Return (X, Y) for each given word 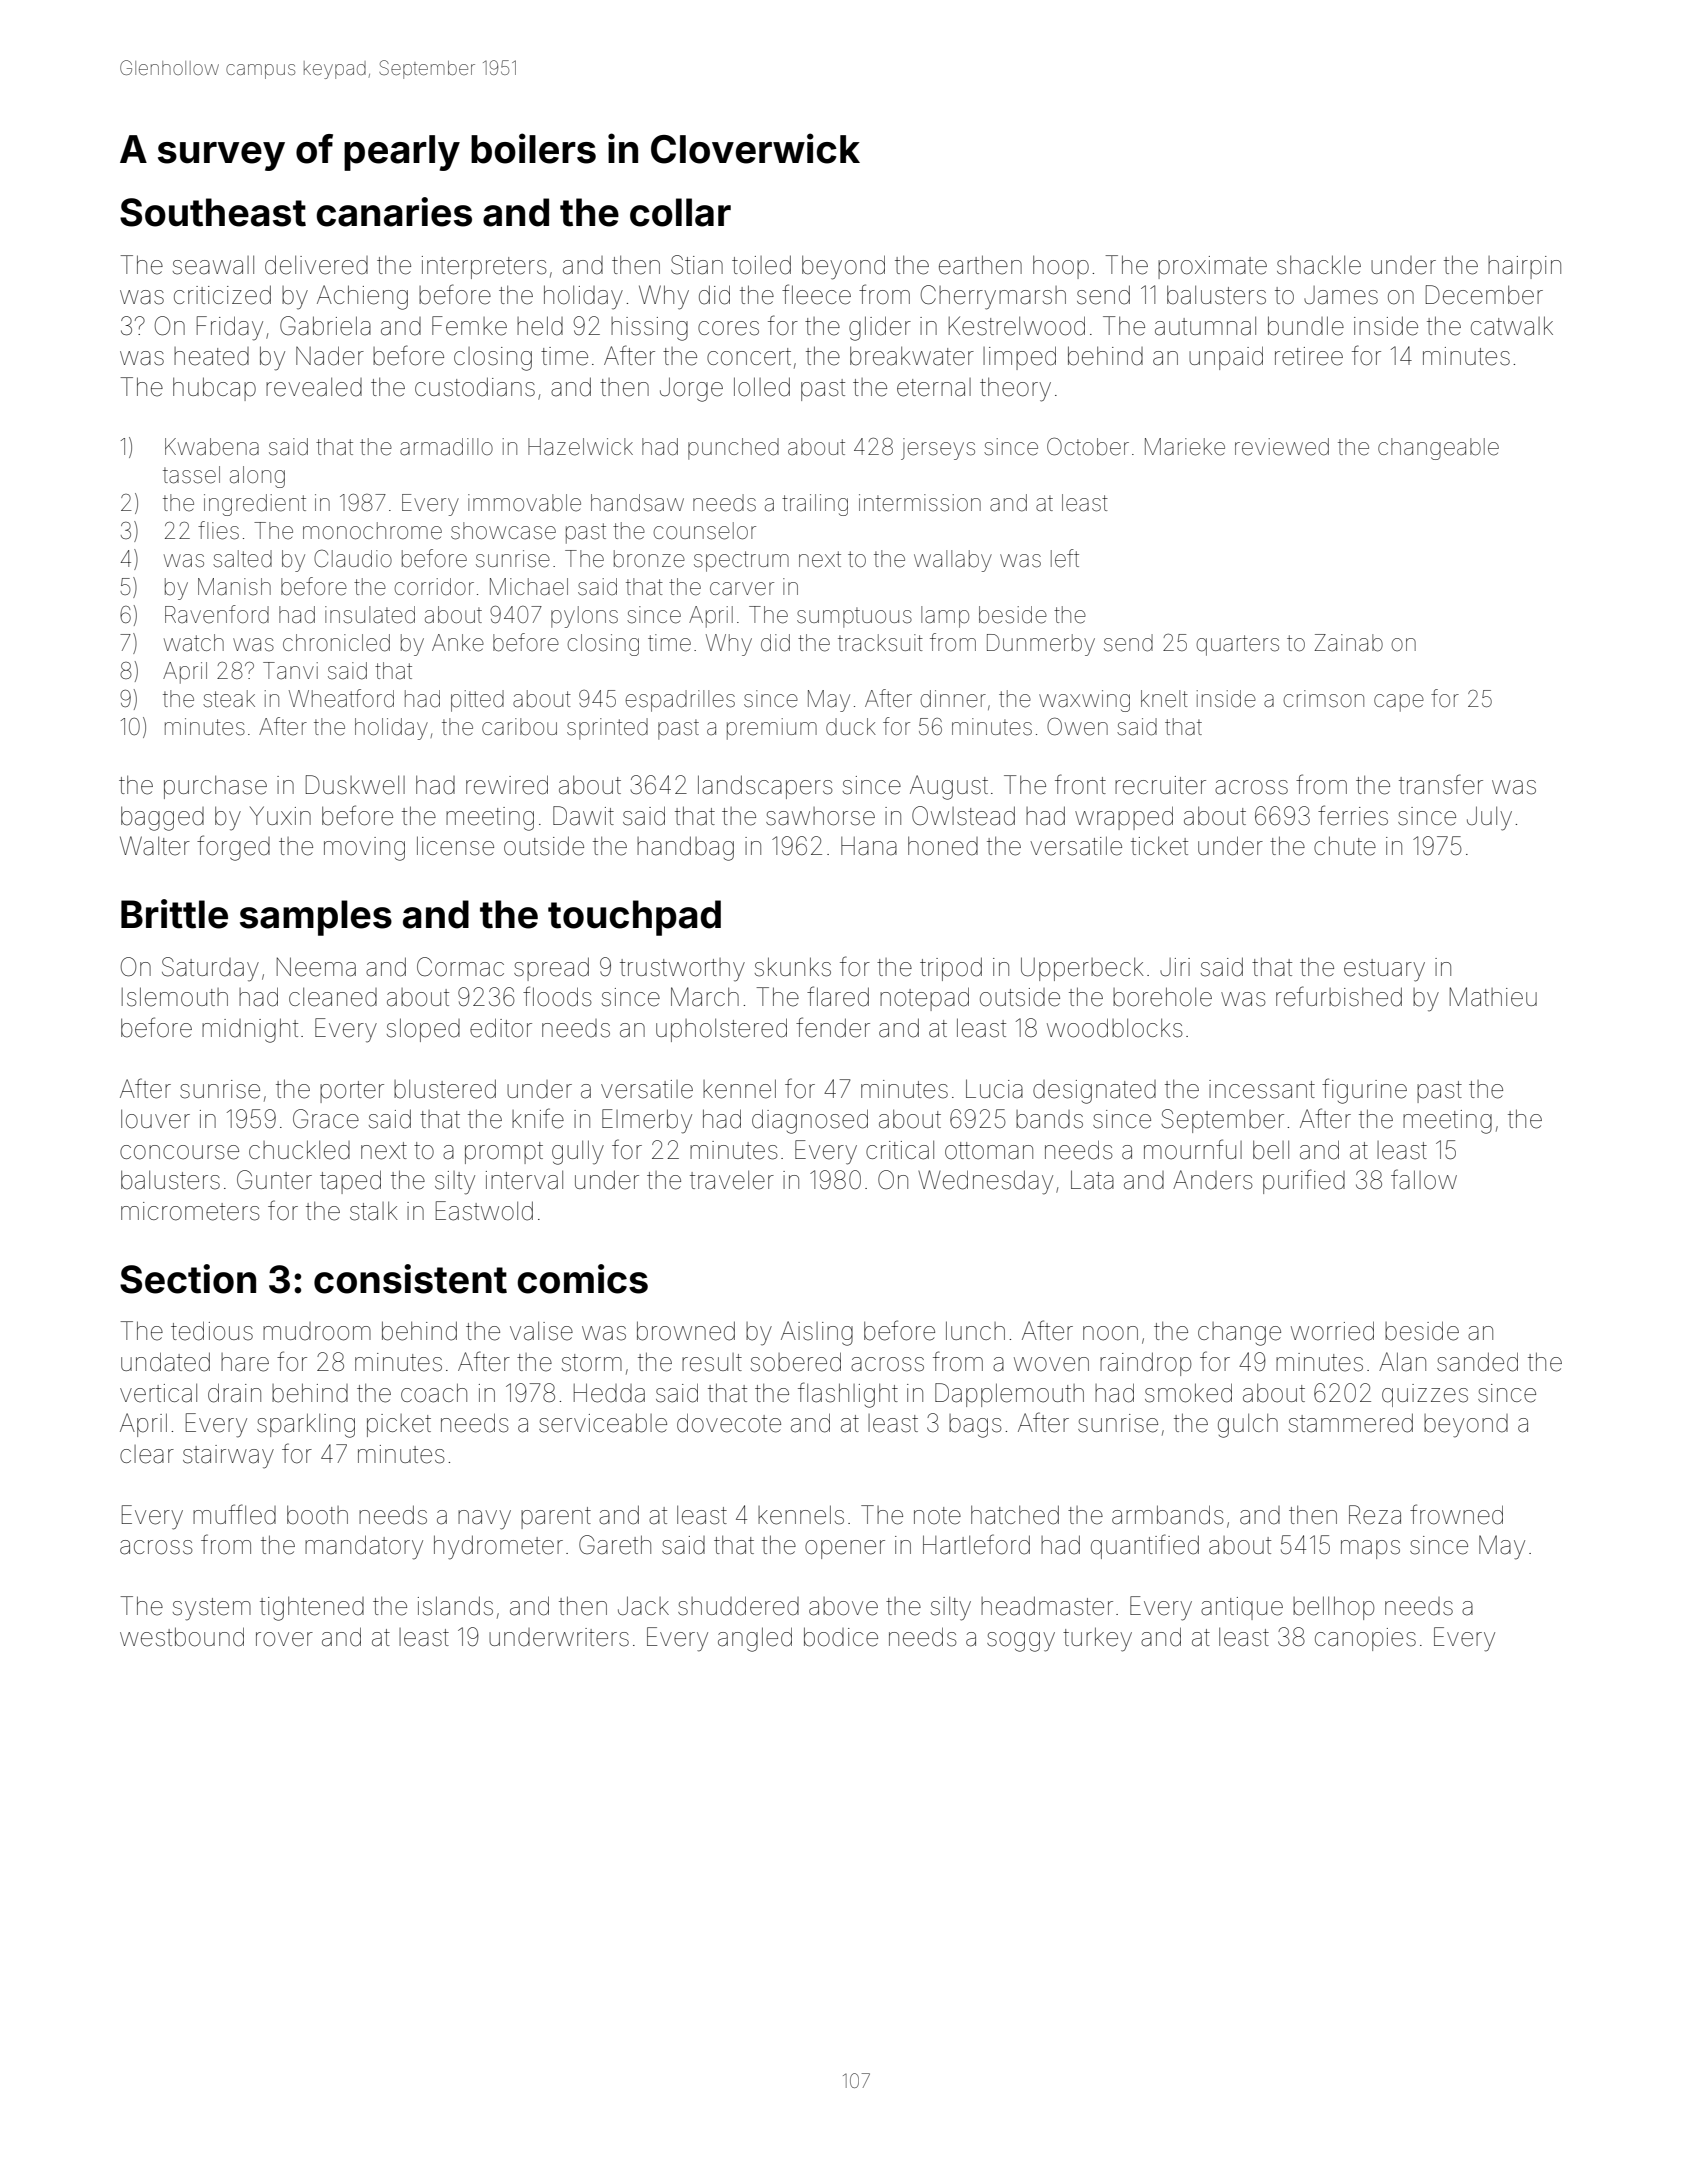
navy (484, 1520)
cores (728, 328)
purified (1304, 1181)
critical (900, 1150)
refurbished (1339, 996)
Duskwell (355, 785)
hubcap (214, 389)
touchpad (634, 918)
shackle (1319, 265)
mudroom (317, 1331)
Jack (643, 1606)
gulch (1248, 1426)
